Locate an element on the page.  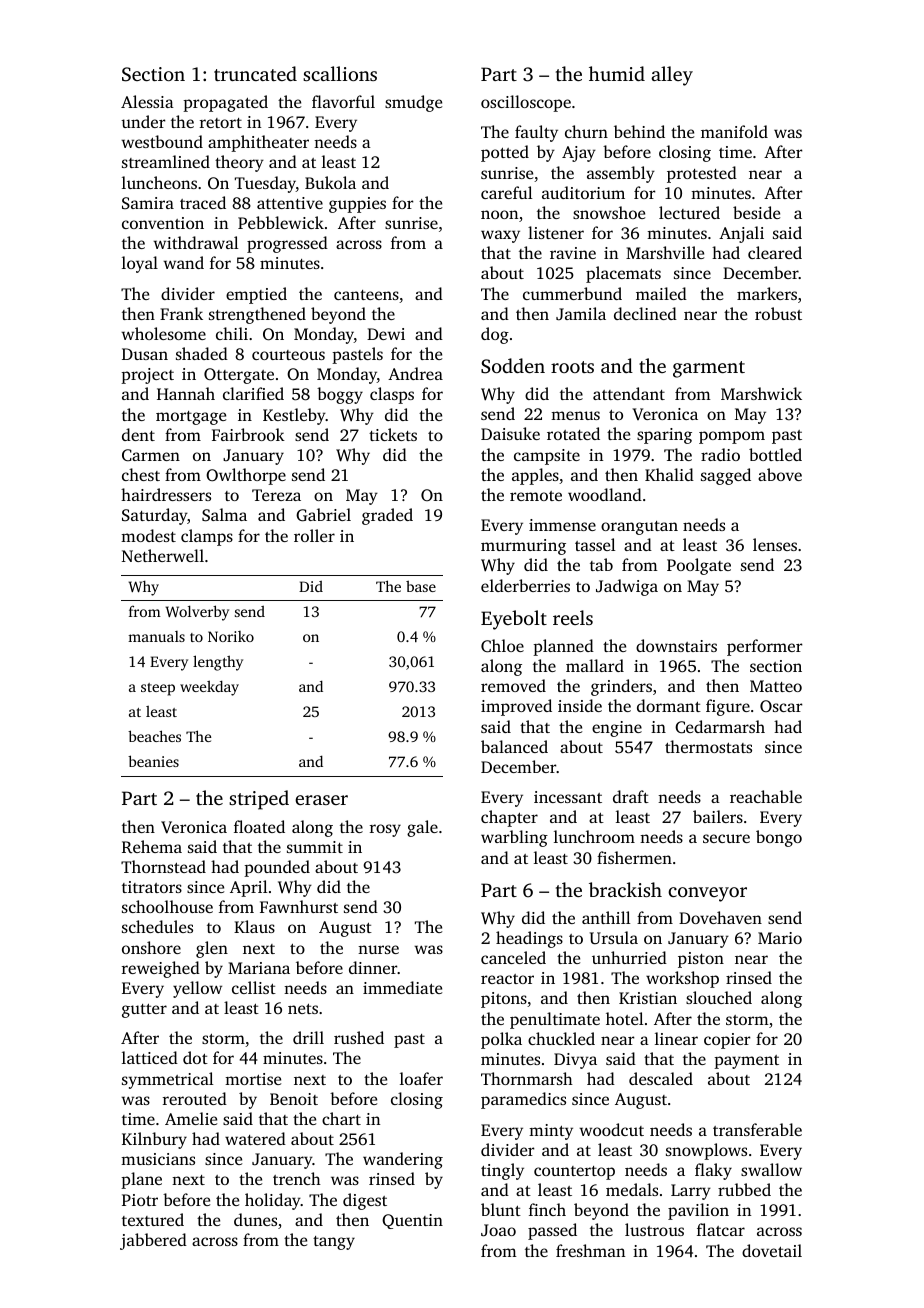
manifold is located at coordinates (734, 131).
